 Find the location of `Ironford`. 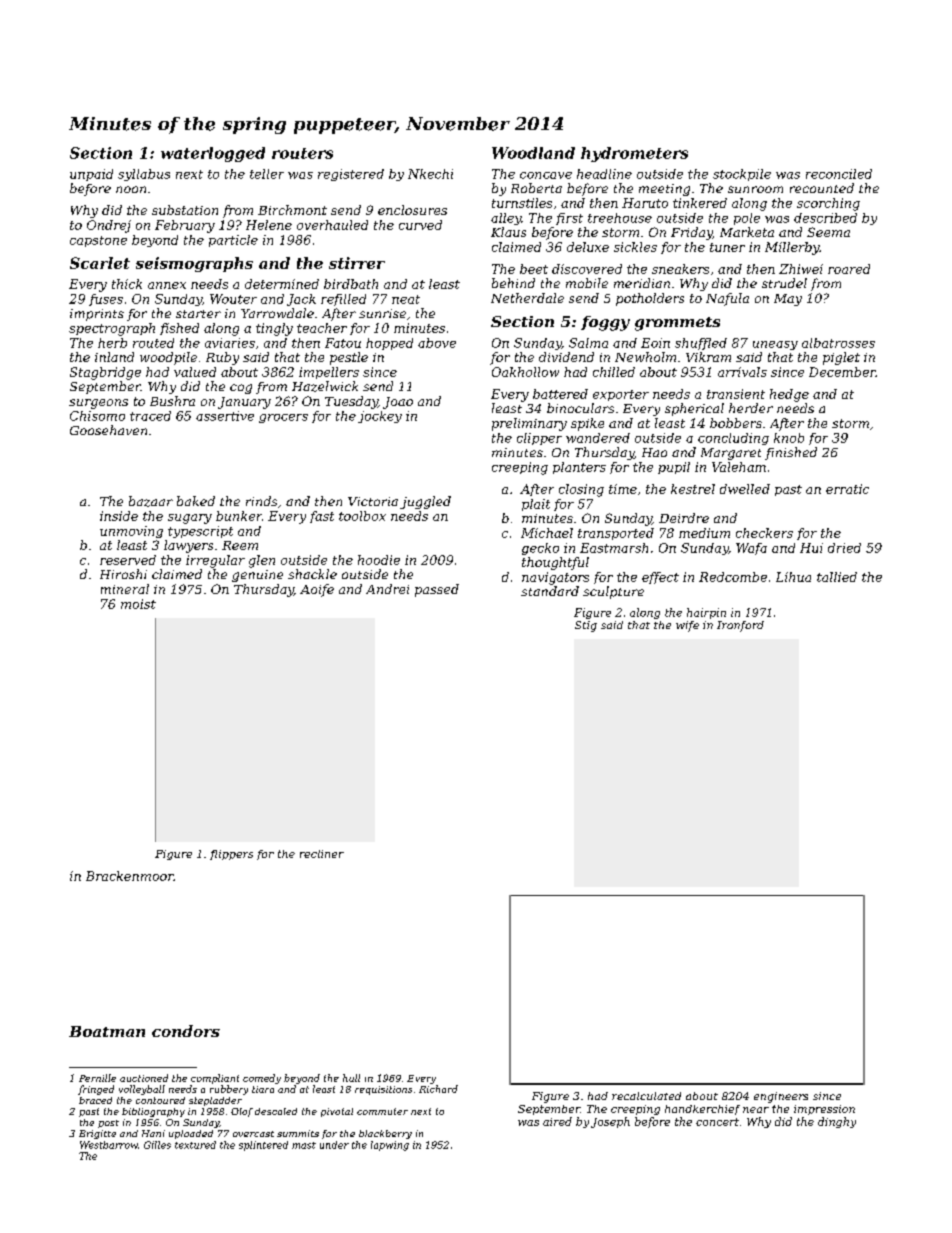

Ironford is located at coordinates (740, 626).
